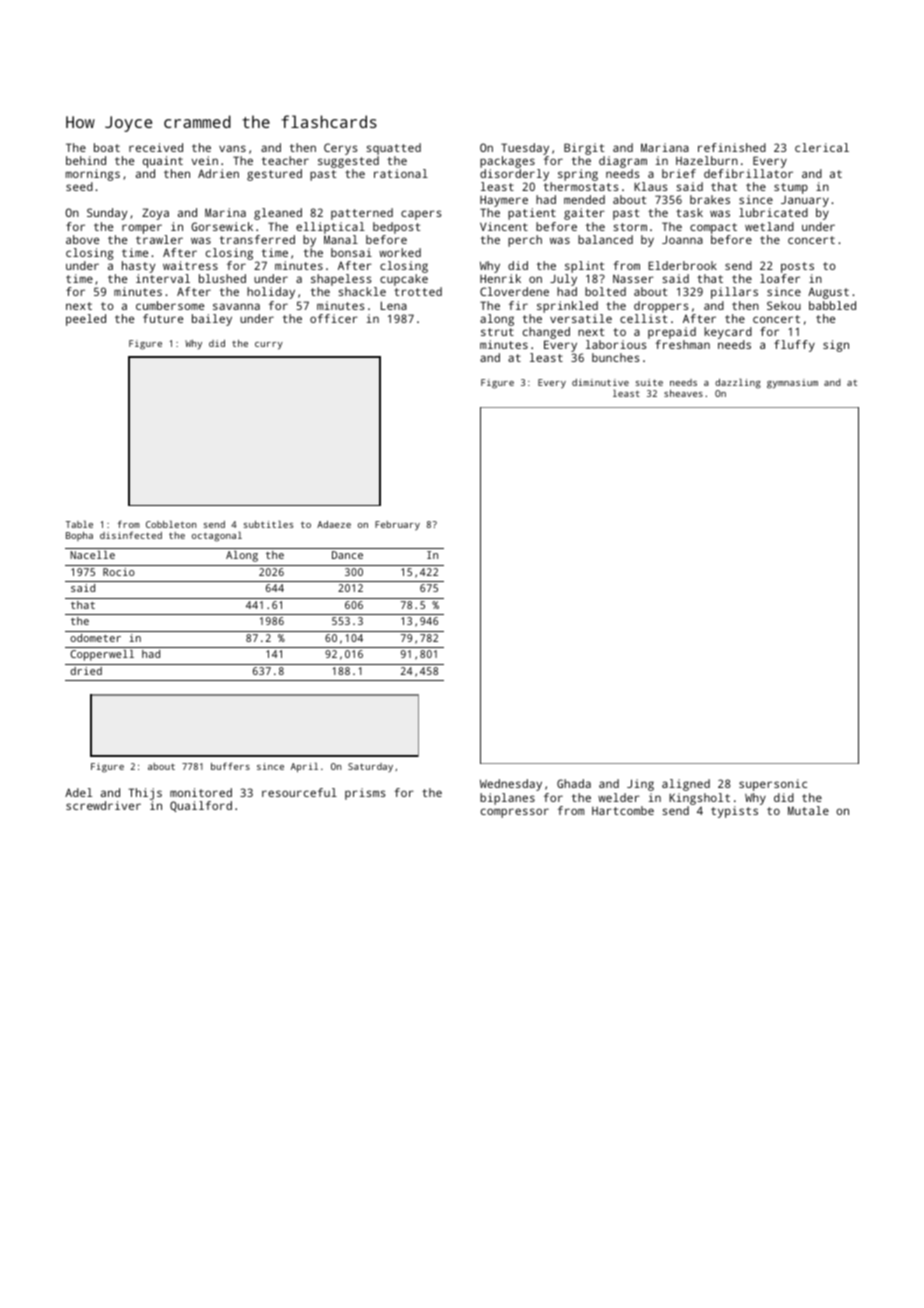 This screenshot has height=1308, width=924. Describe the element at coordinates (347, 555) in the screenshot. I see `Dance` at that location.
